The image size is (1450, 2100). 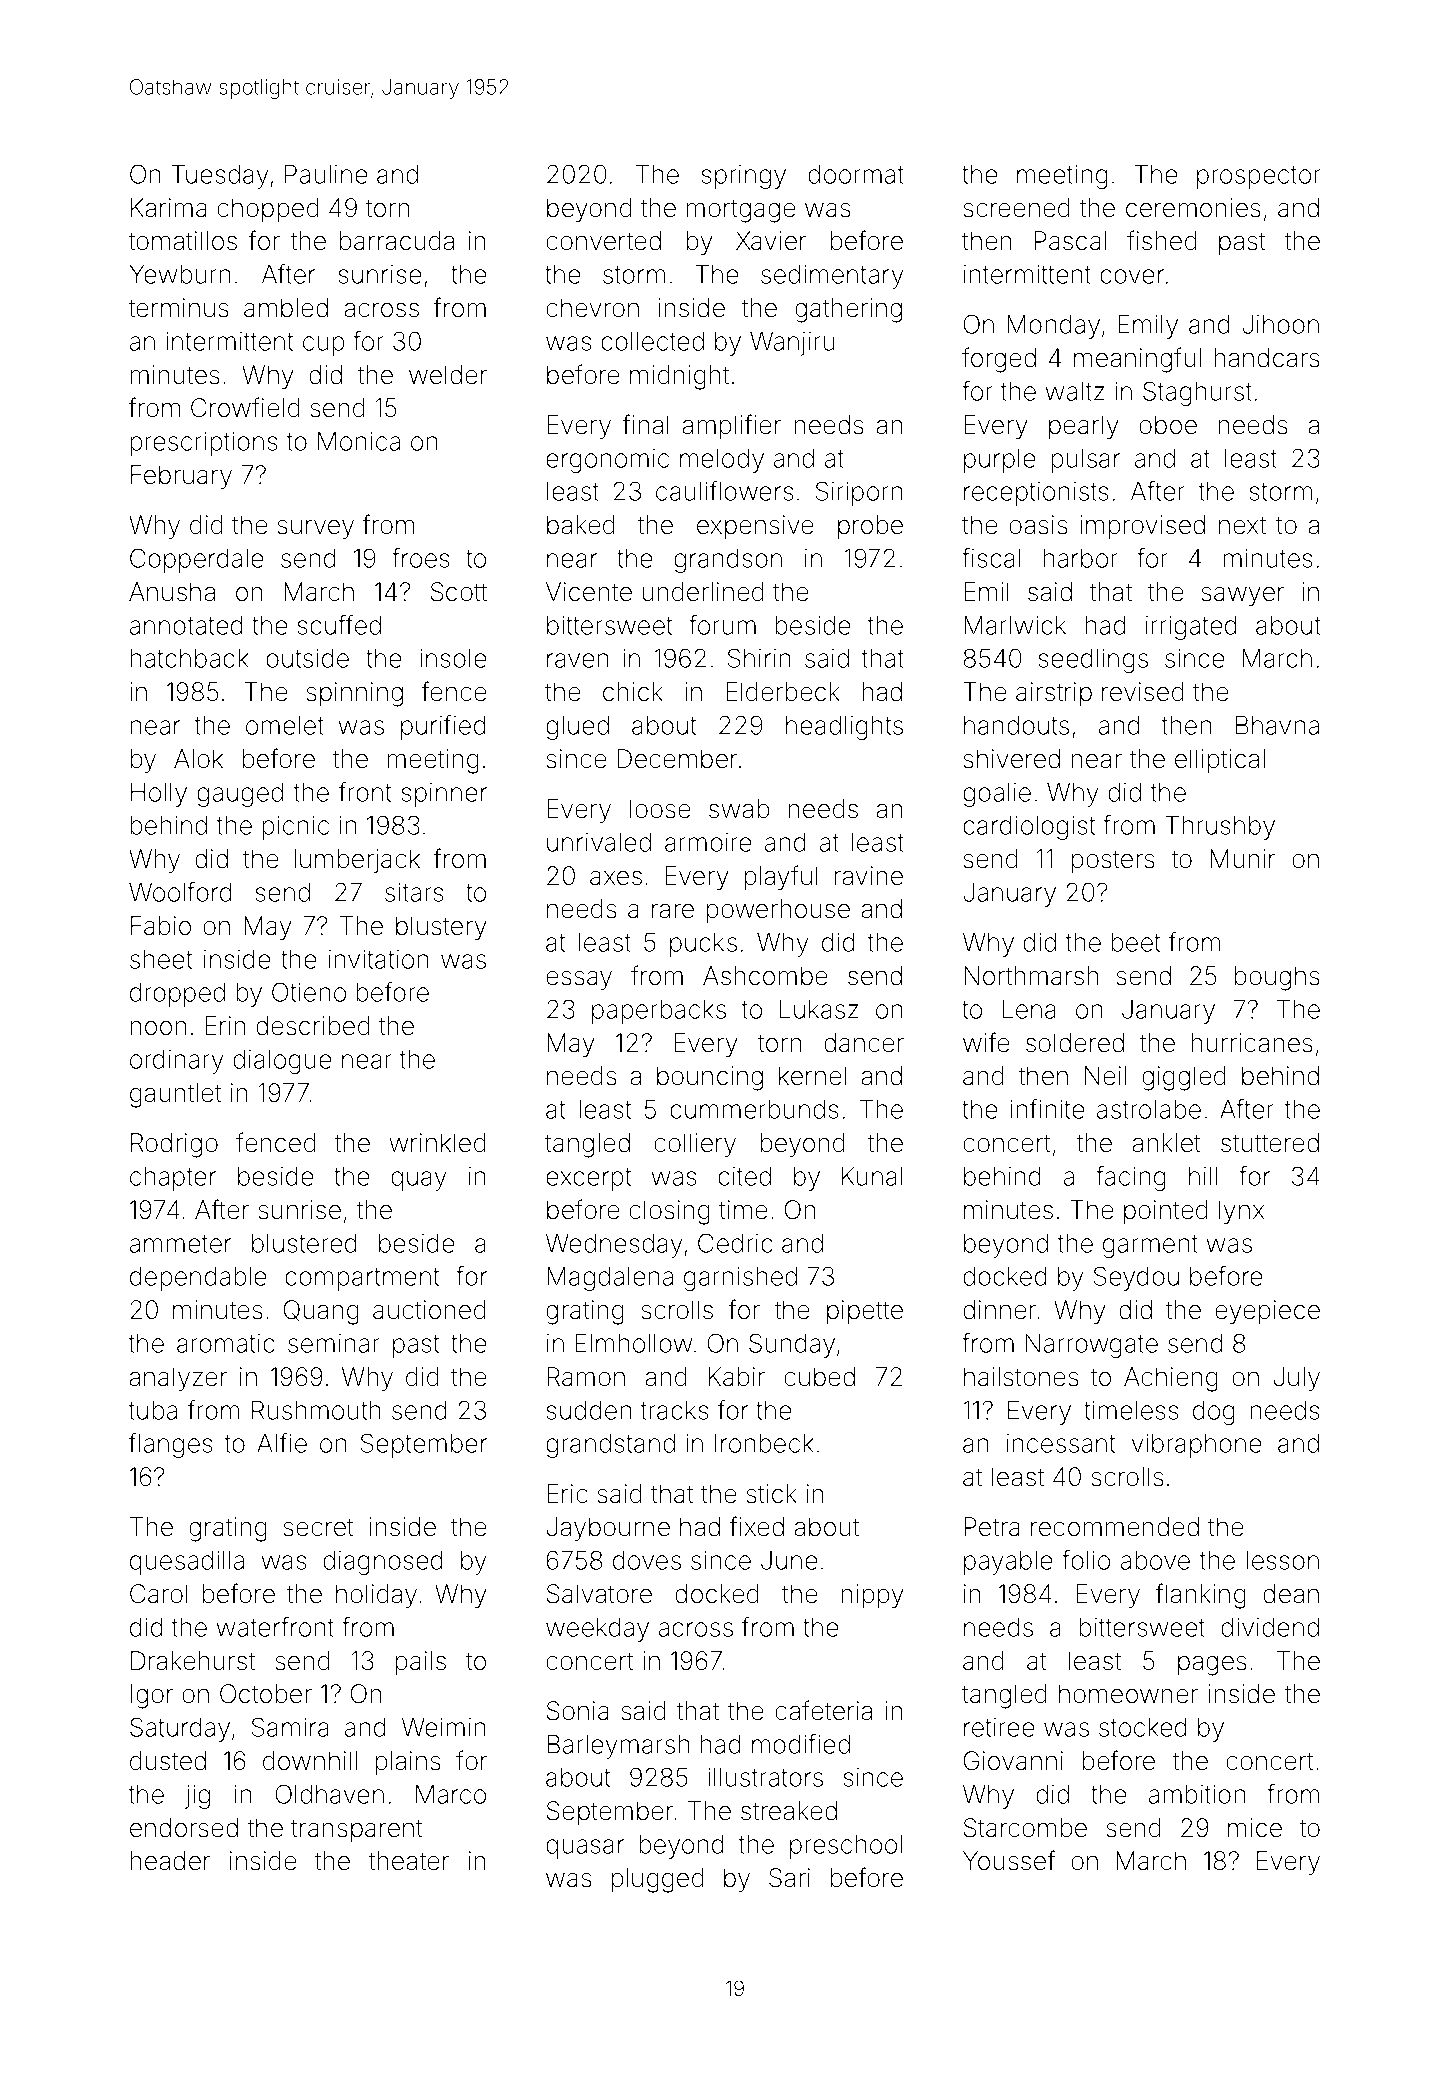 What do you see at coordinates (1184, 1078) in the page?
I see `giggled` at bounding box center [1184, 1078].
